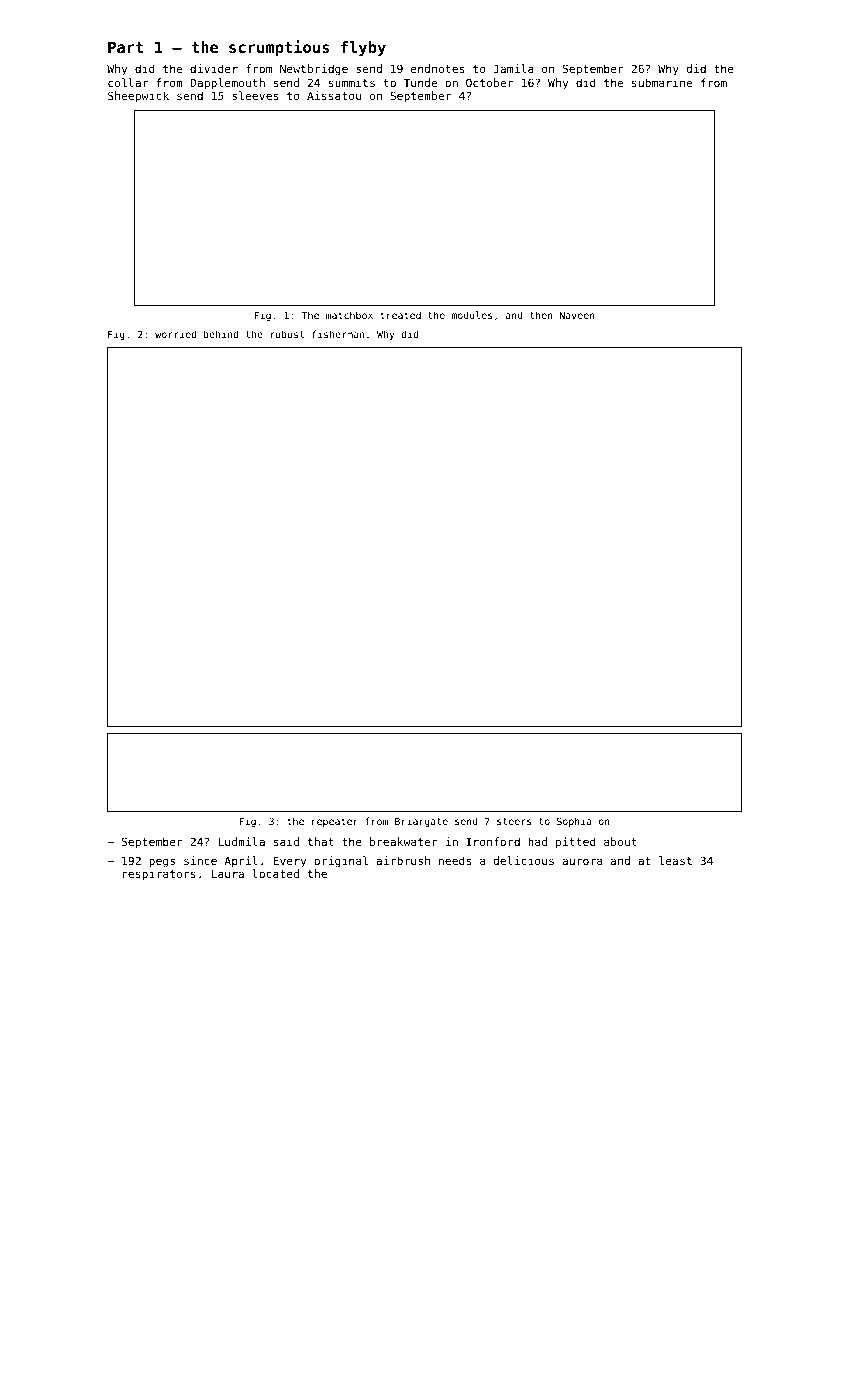  What do you see at coordinates (159, 874) in the screenshot?
I see `respirators` at bounding box center [159, 874].
